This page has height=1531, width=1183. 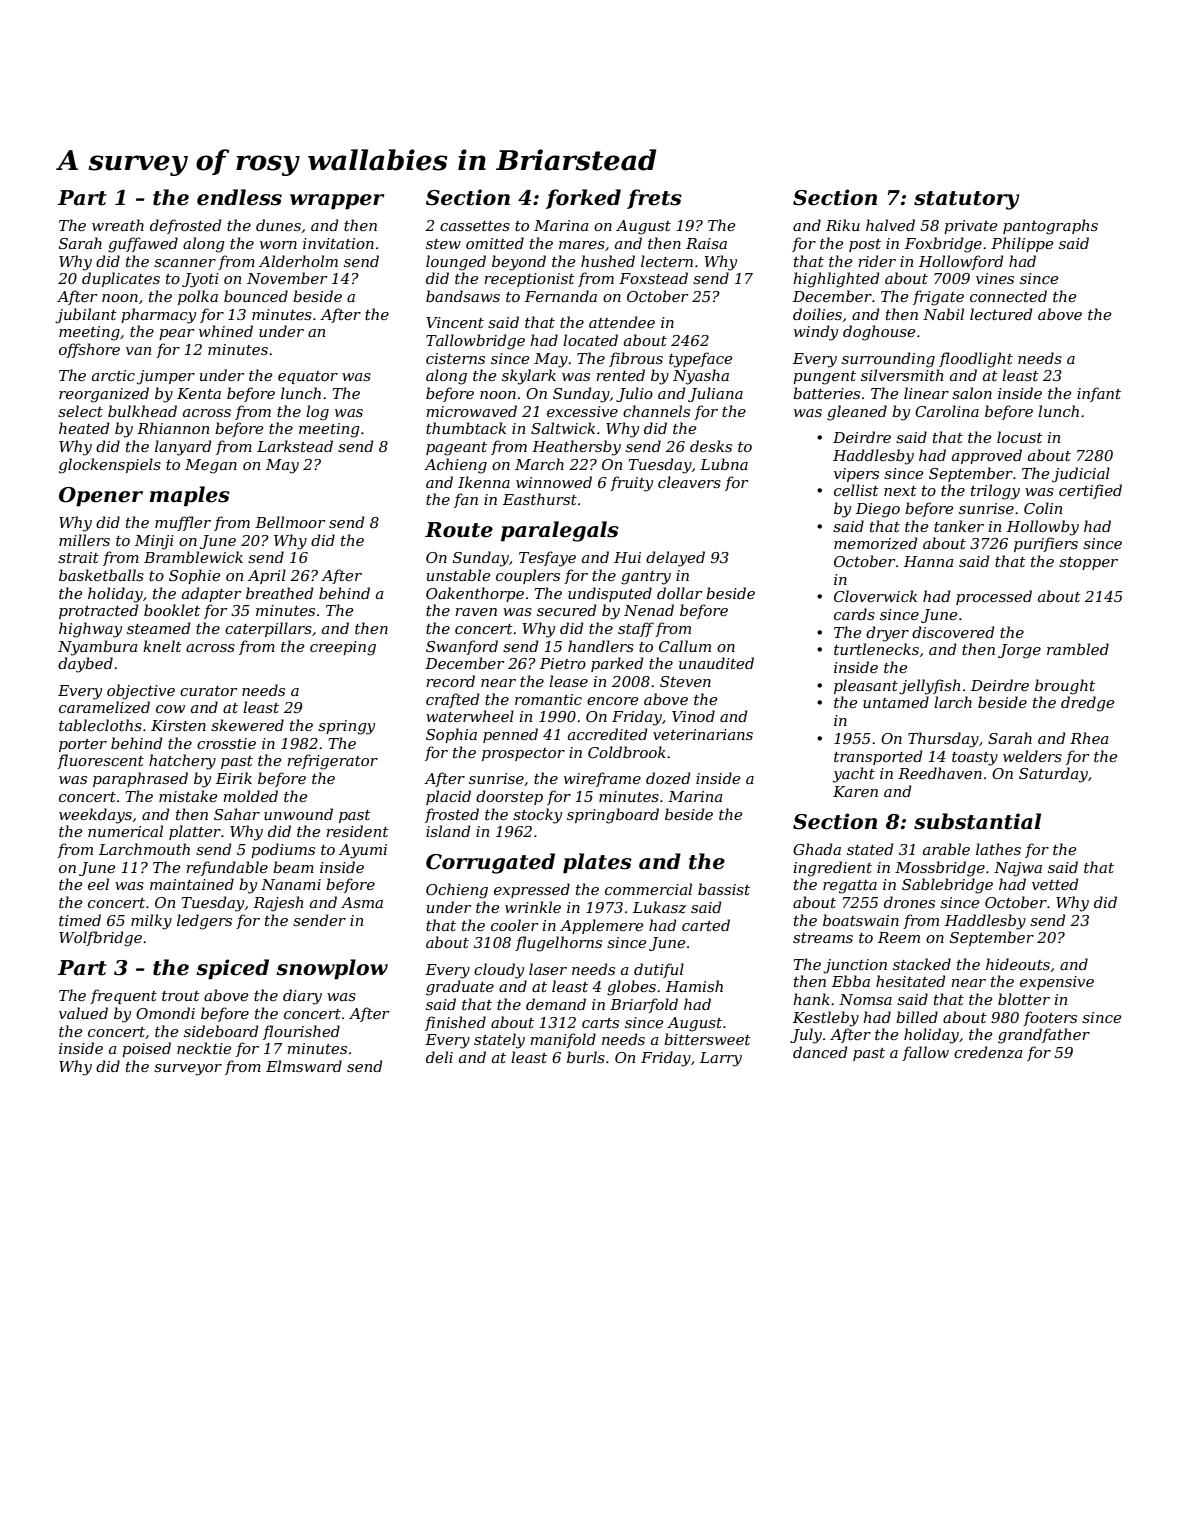 I want to click on curator, so click(x=208, y=691).
